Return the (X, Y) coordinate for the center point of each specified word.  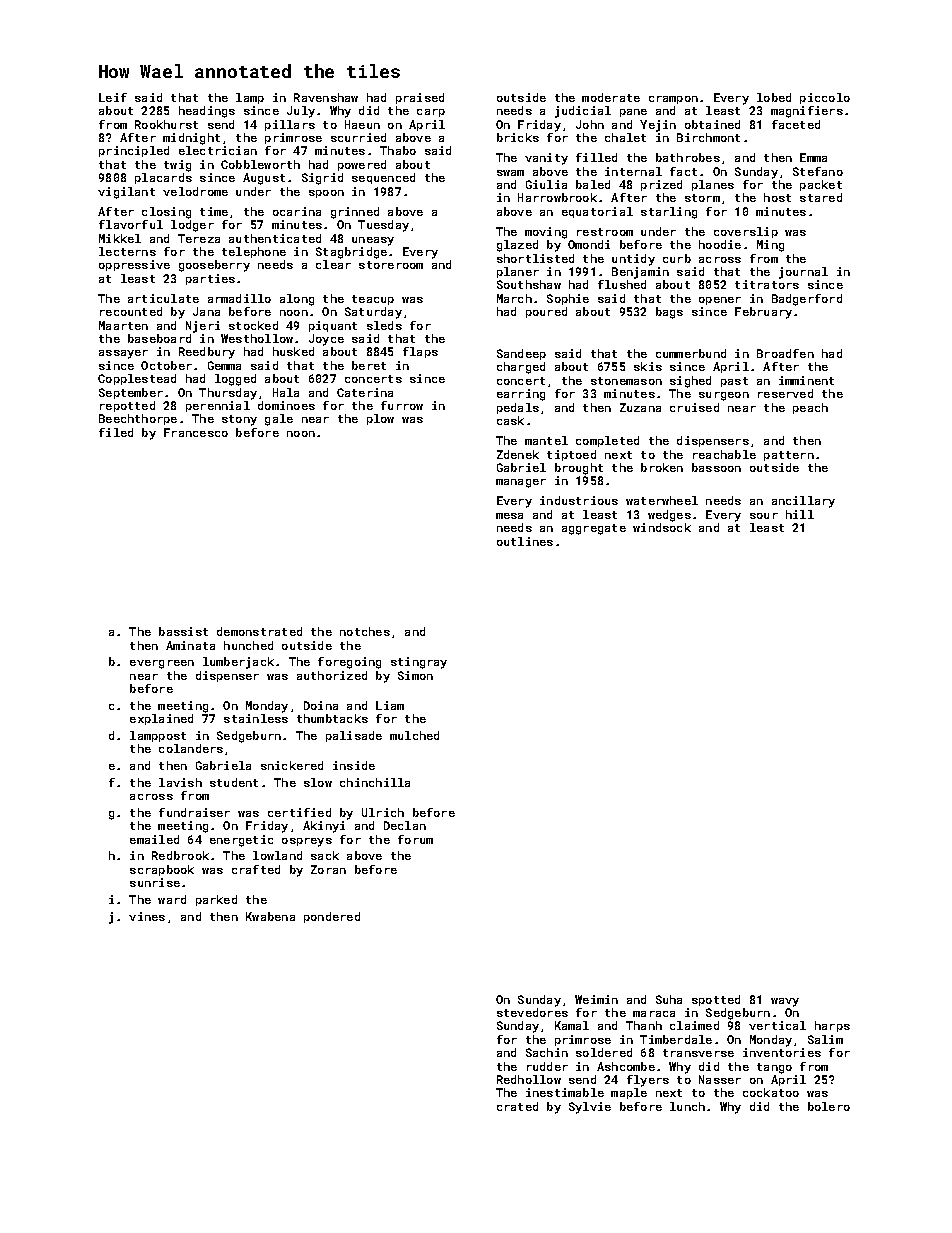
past (734, 382)
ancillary (803, 502)
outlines (525, 541)
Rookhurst (166, 124)
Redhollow (529, 1079)
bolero (829, 1106)
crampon (673, 100)
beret (369, 365)
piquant (333, 326)
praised (420, 98)
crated (517, 1106)
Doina (321, 705)
